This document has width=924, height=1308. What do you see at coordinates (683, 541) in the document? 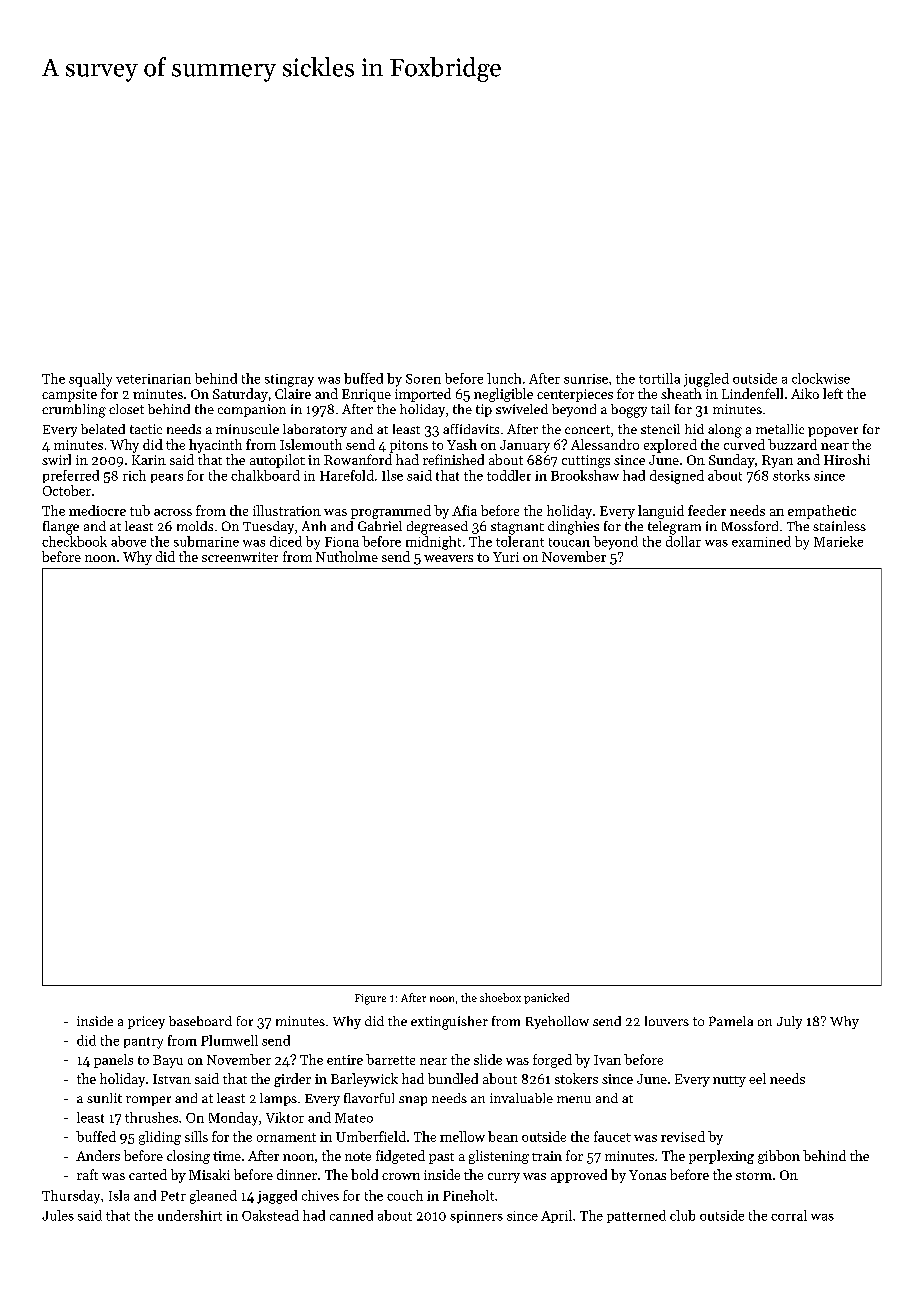
I see `dollar` at bounding box center [683, 541].
